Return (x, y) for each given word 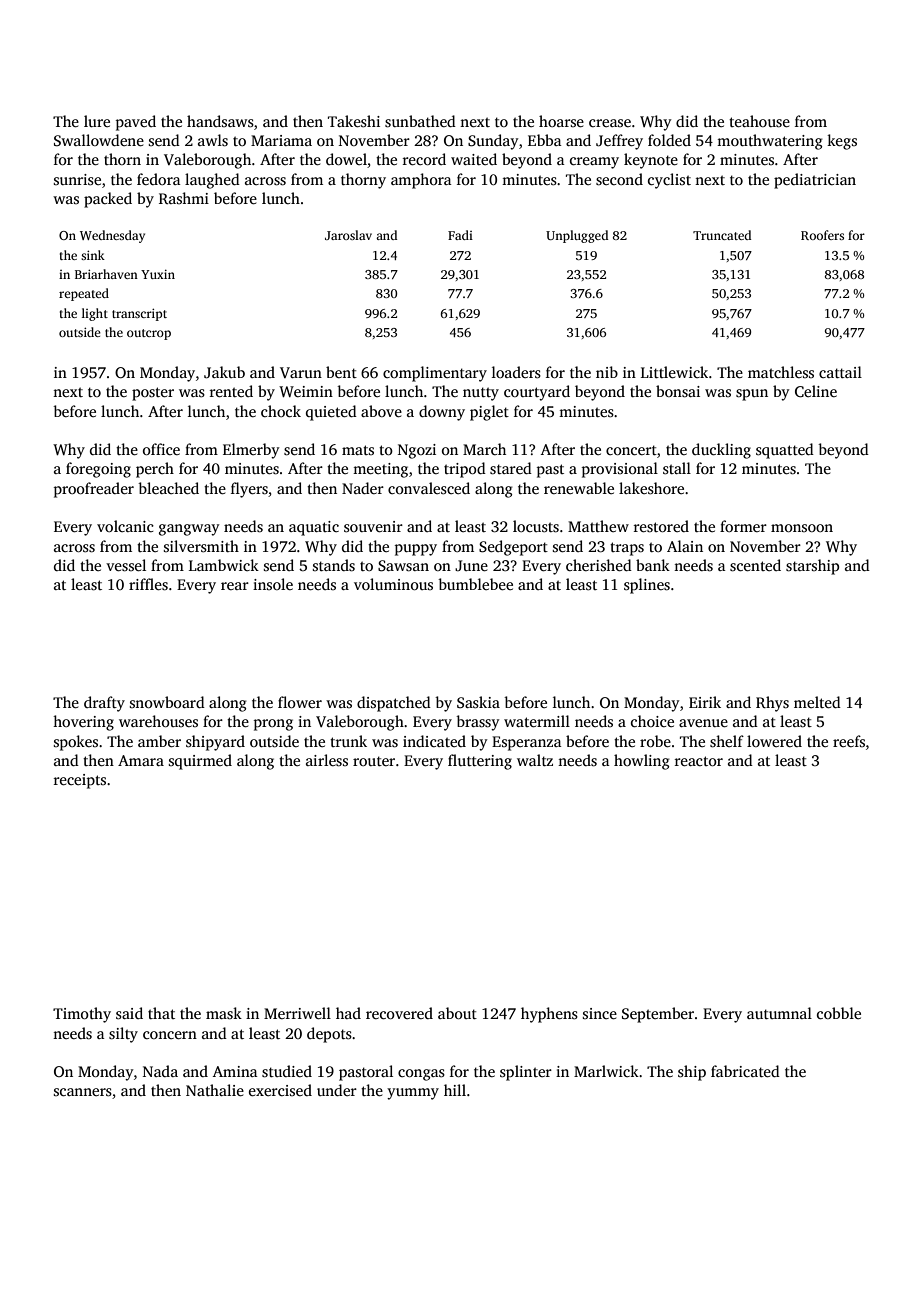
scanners (83, 1092)
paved (136, 123)
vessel (126, 565)
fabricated (745, 1071)
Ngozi (417, 451)
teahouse (759, 121)
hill (455, 1090)
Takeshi (354, 121)
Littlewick (674, 372)
